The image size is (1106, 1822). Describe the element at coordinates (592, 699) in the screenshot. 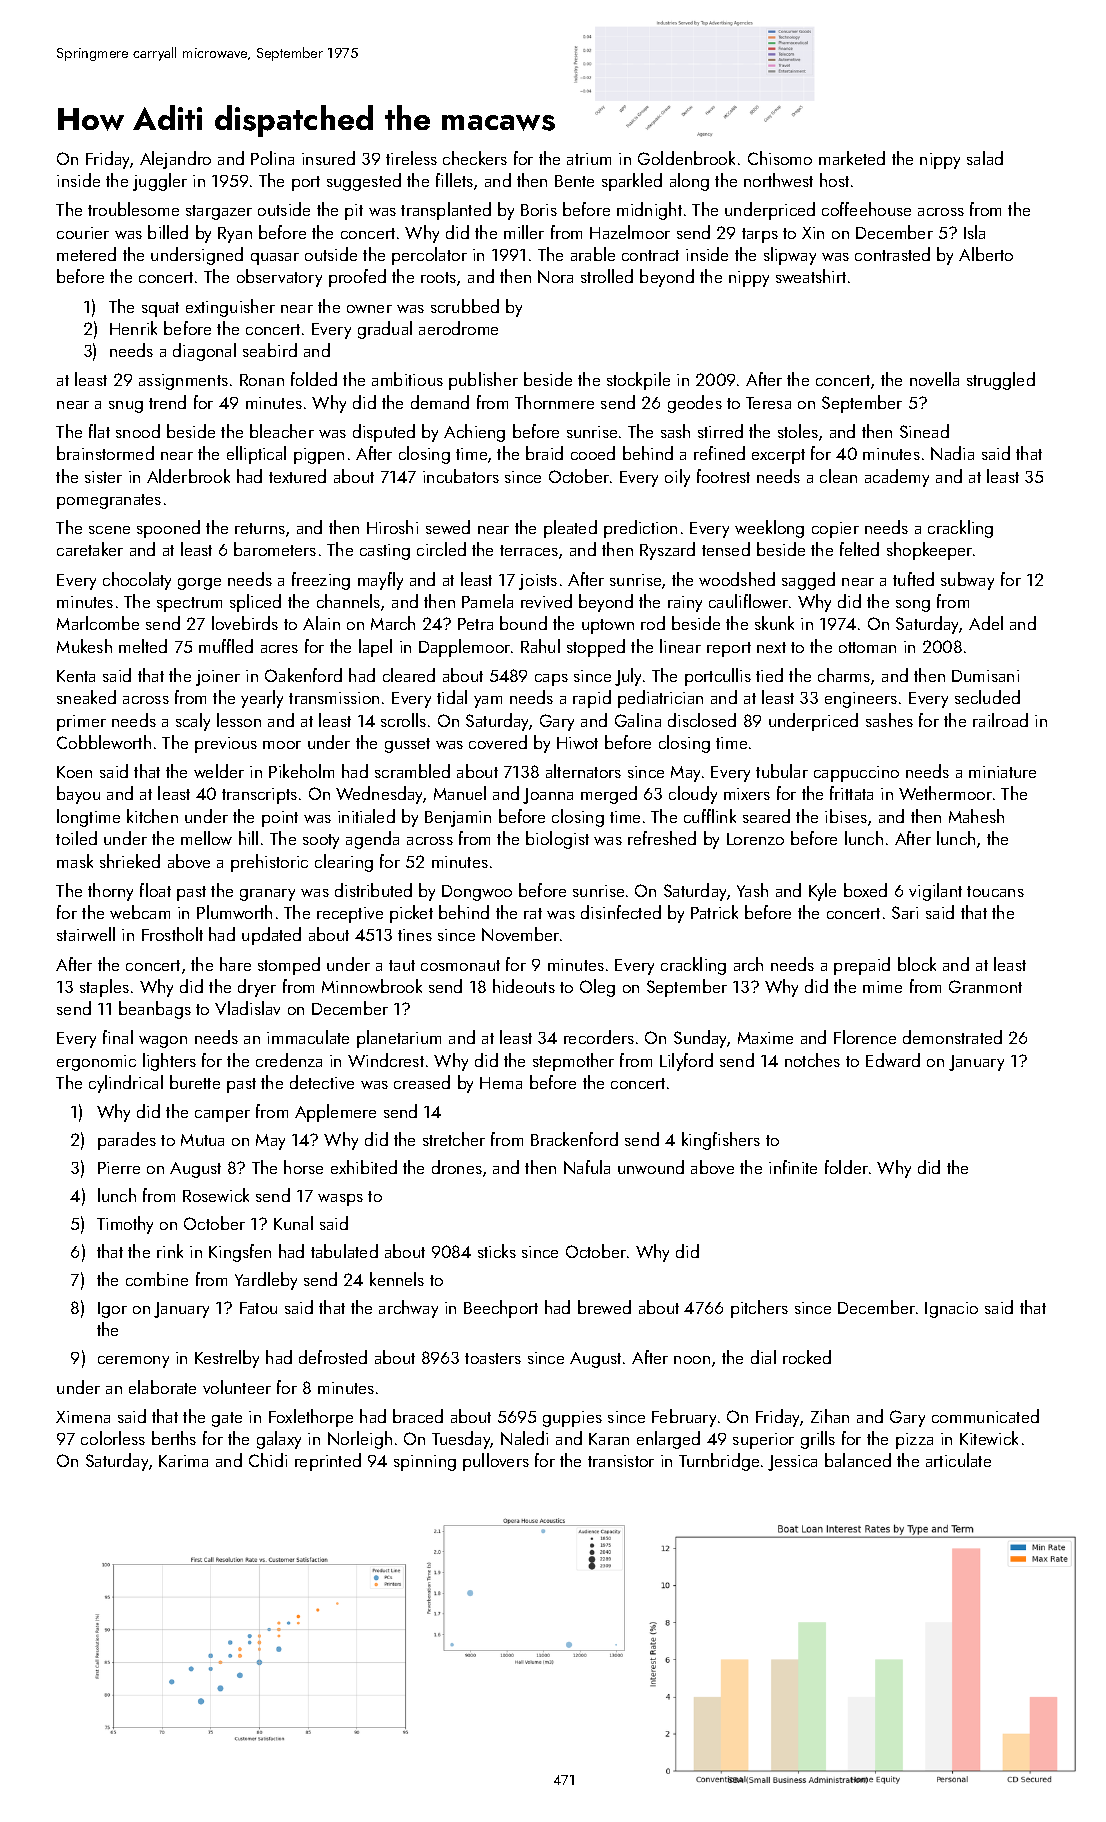

I see `rapid` at that location.
